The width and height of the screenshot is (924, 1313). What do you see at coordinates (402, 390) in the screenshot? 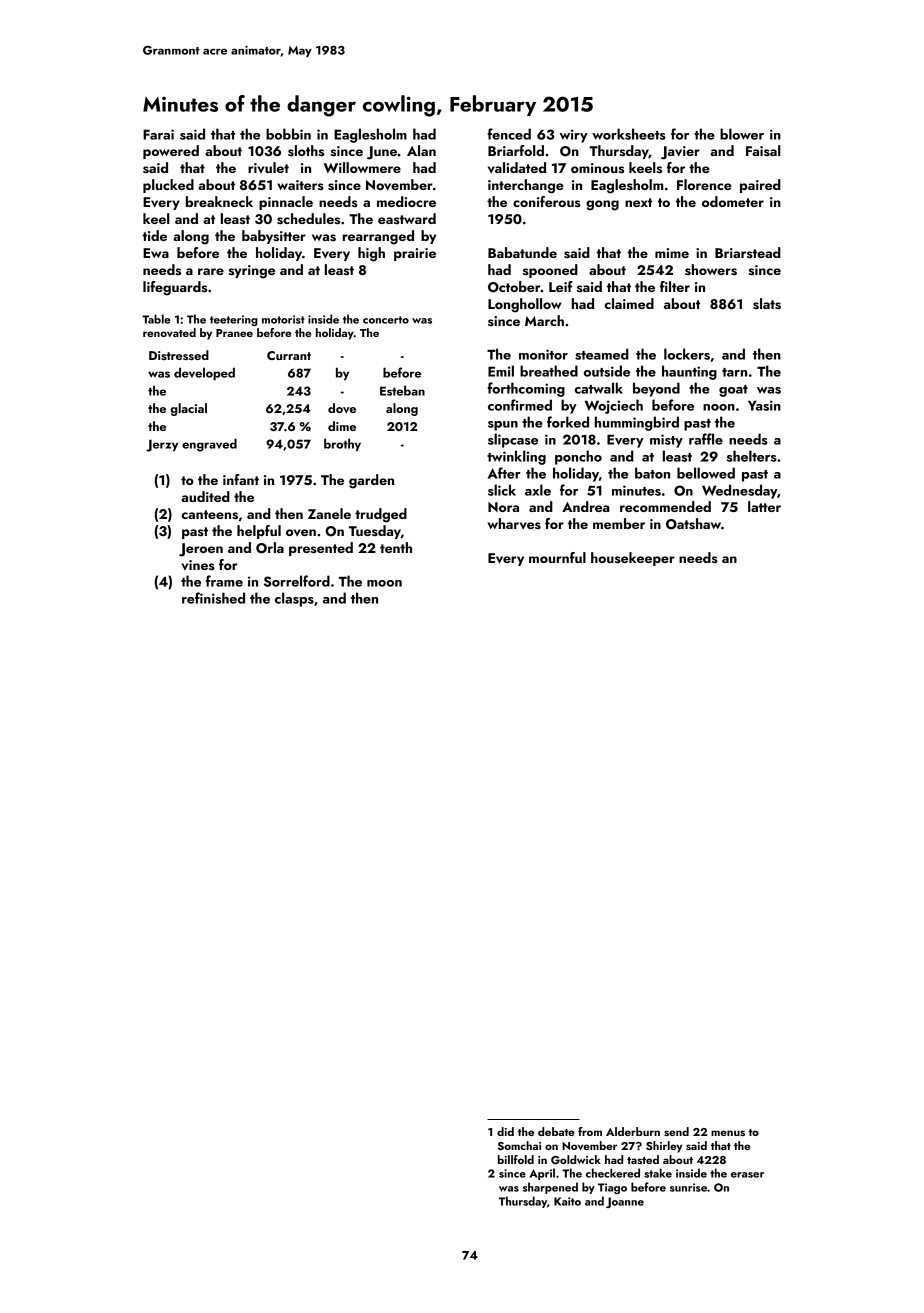
I see `Esteban` at bounding box center [402, 390].
